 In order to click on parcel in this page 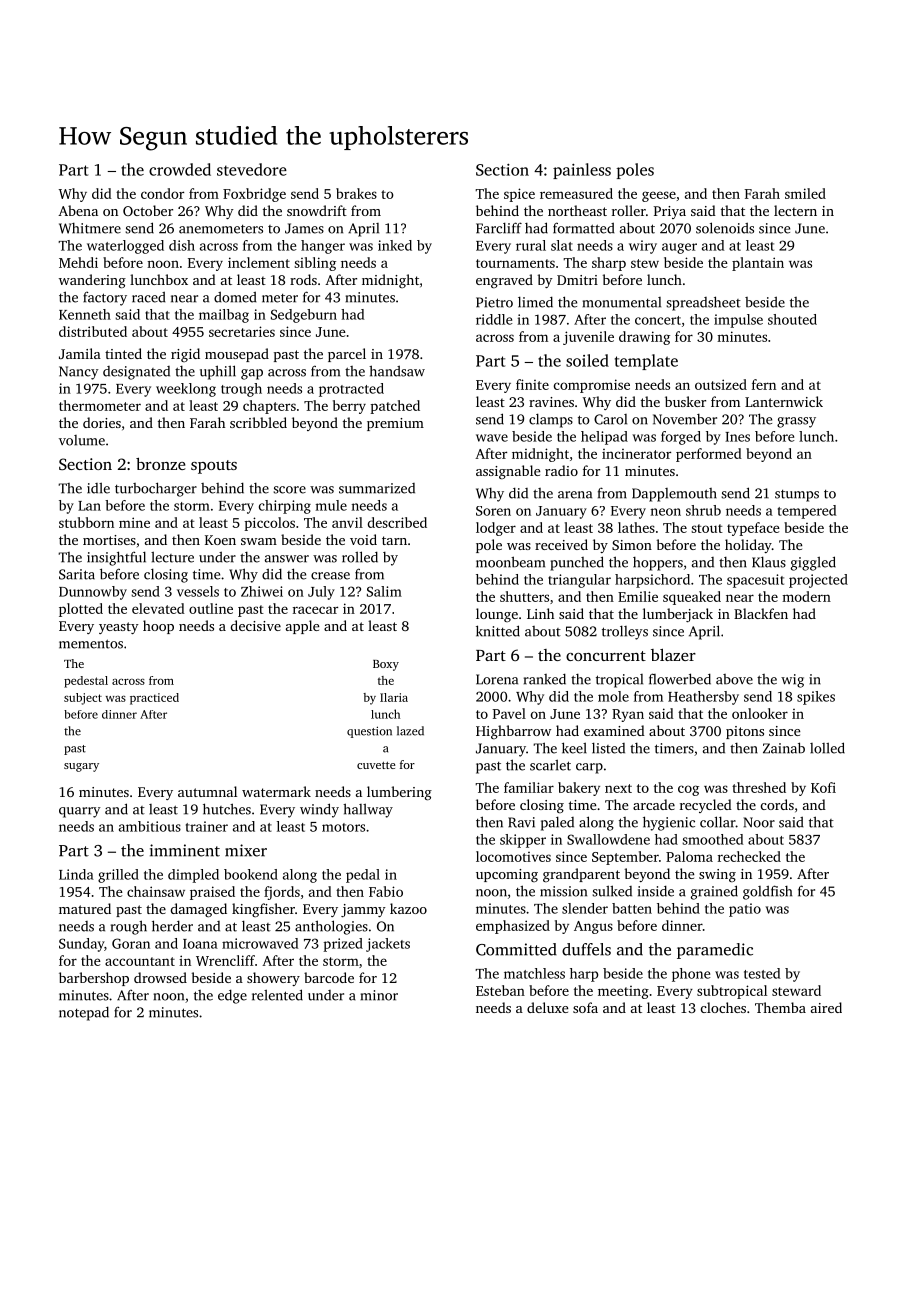, I will do `click(347, 355)`.
